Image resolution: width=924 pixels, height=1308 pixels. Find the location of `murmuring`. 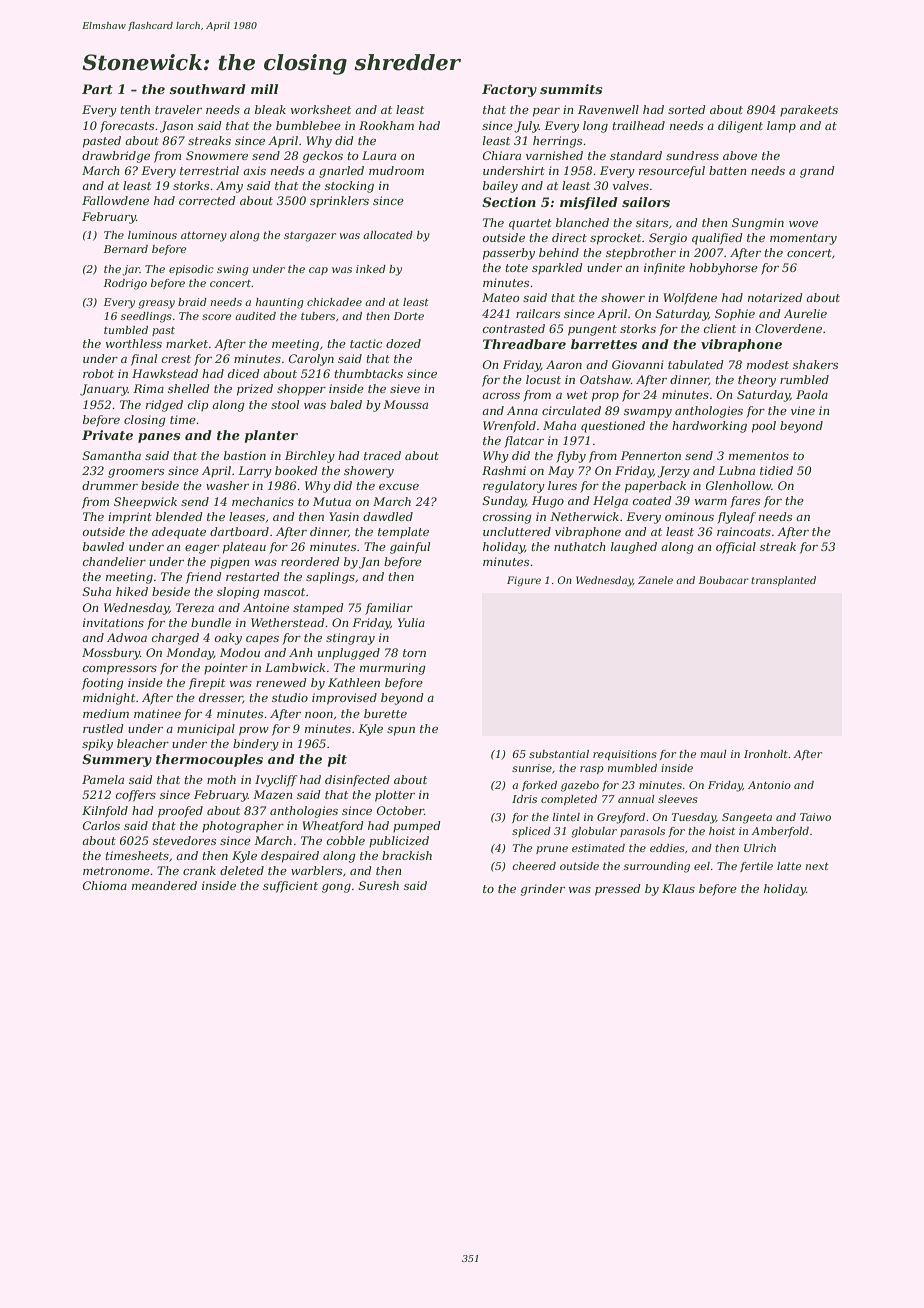

murmuring is located at coordinates (393, 669).
